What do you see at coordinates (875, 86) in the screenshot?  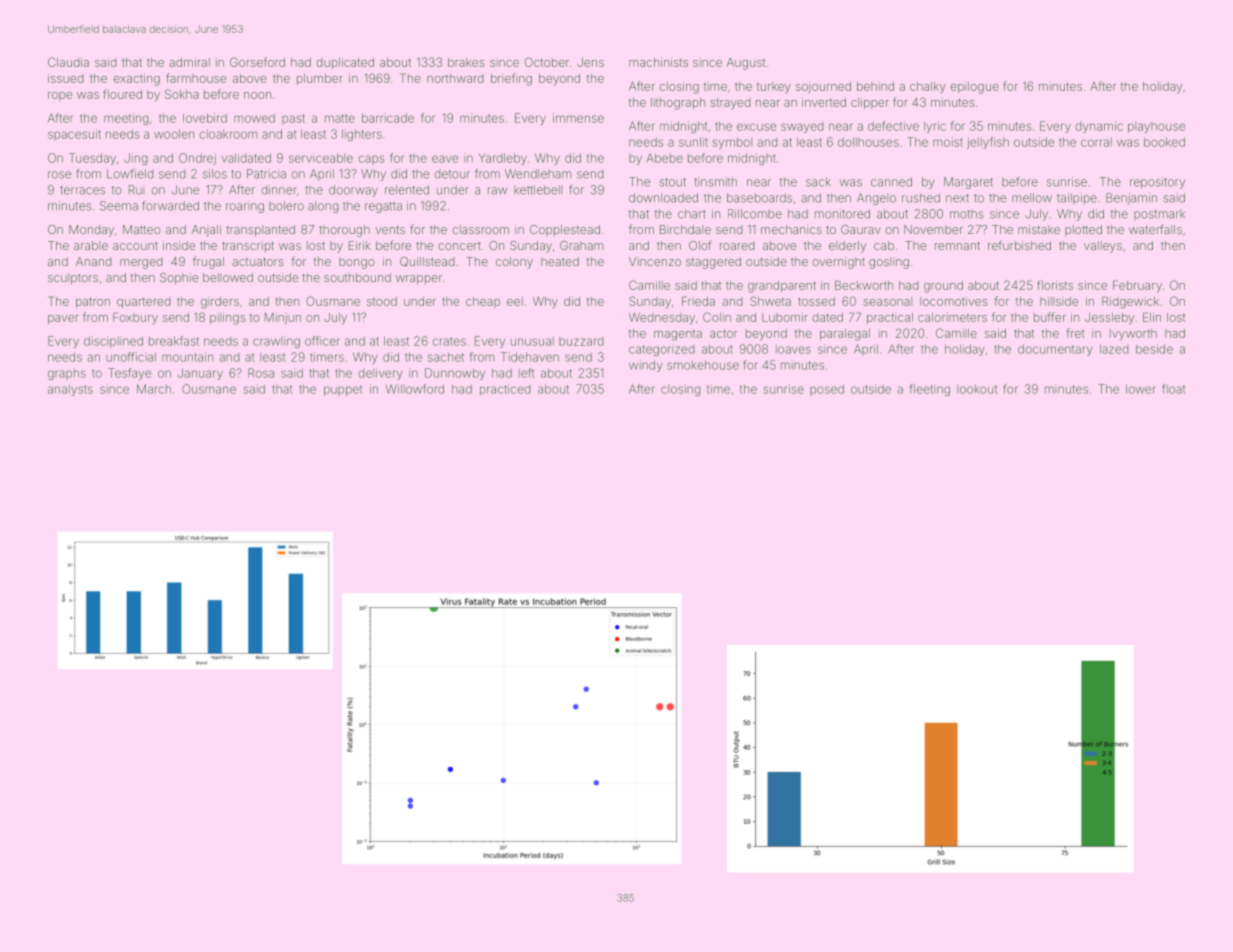 I see `behind` at bounding box center [875, 86].
